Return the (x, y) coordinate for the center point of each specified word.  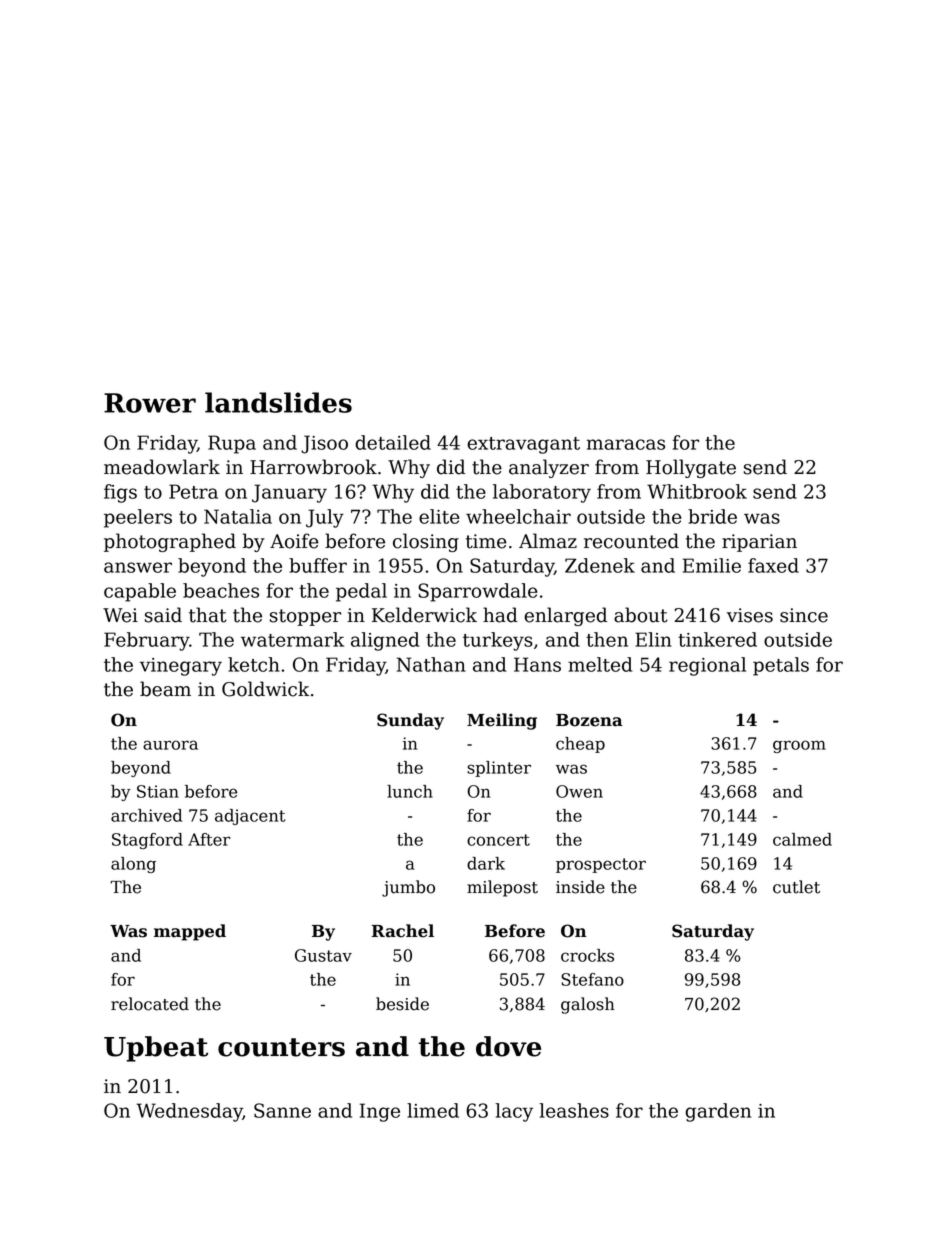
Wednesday (189, 1112)
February (146, 641)
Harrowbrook (313, 467)
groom (799, 746)
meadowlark (162, 467)
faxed (773, 565)
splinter (499, 769)
